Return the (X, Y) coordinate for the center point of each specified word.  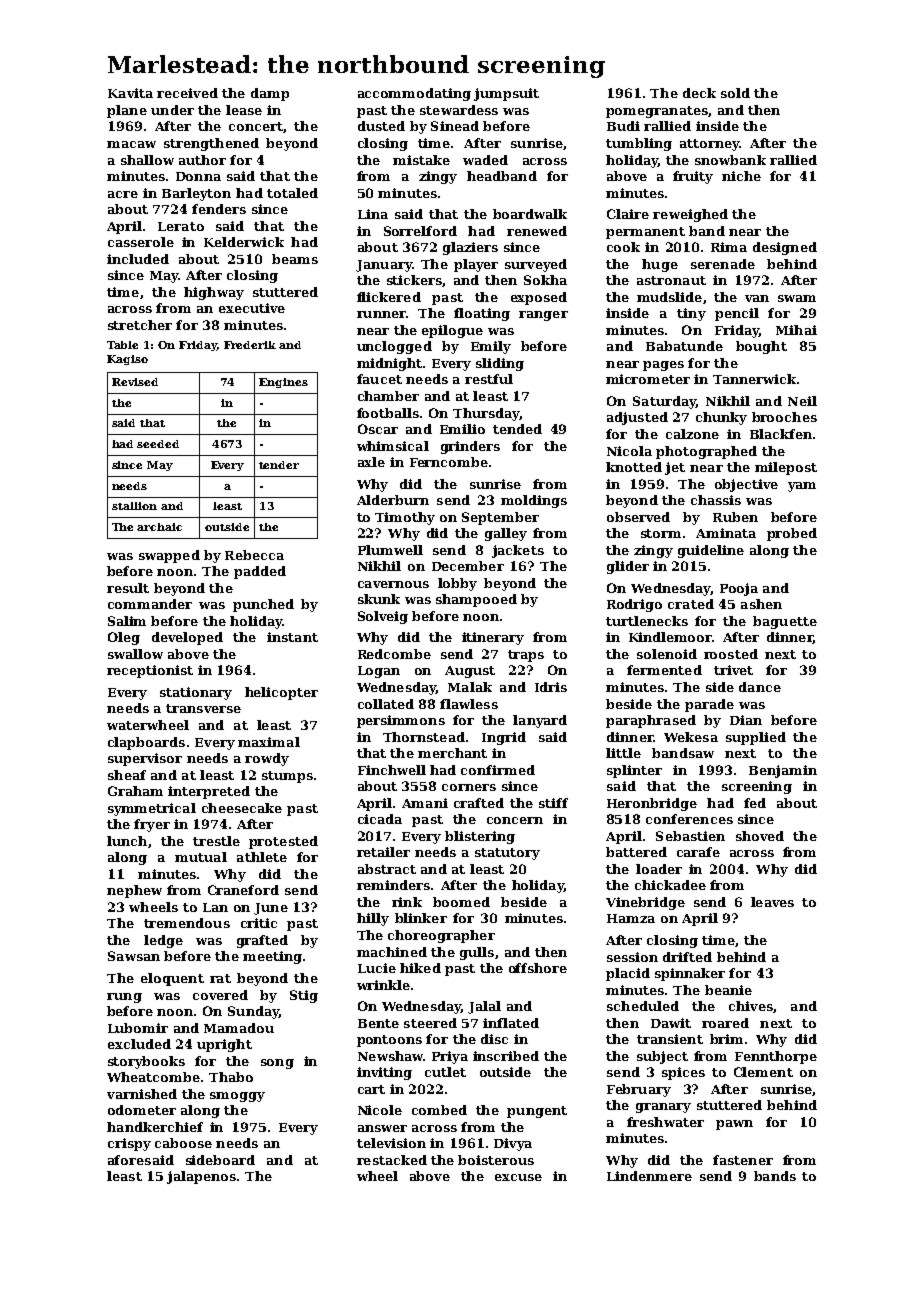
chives (751, 1006)
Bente (378, 1023)
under (172, 110)
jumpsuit (506, 94)
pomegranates (657, 112)
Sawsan (134, 956)
